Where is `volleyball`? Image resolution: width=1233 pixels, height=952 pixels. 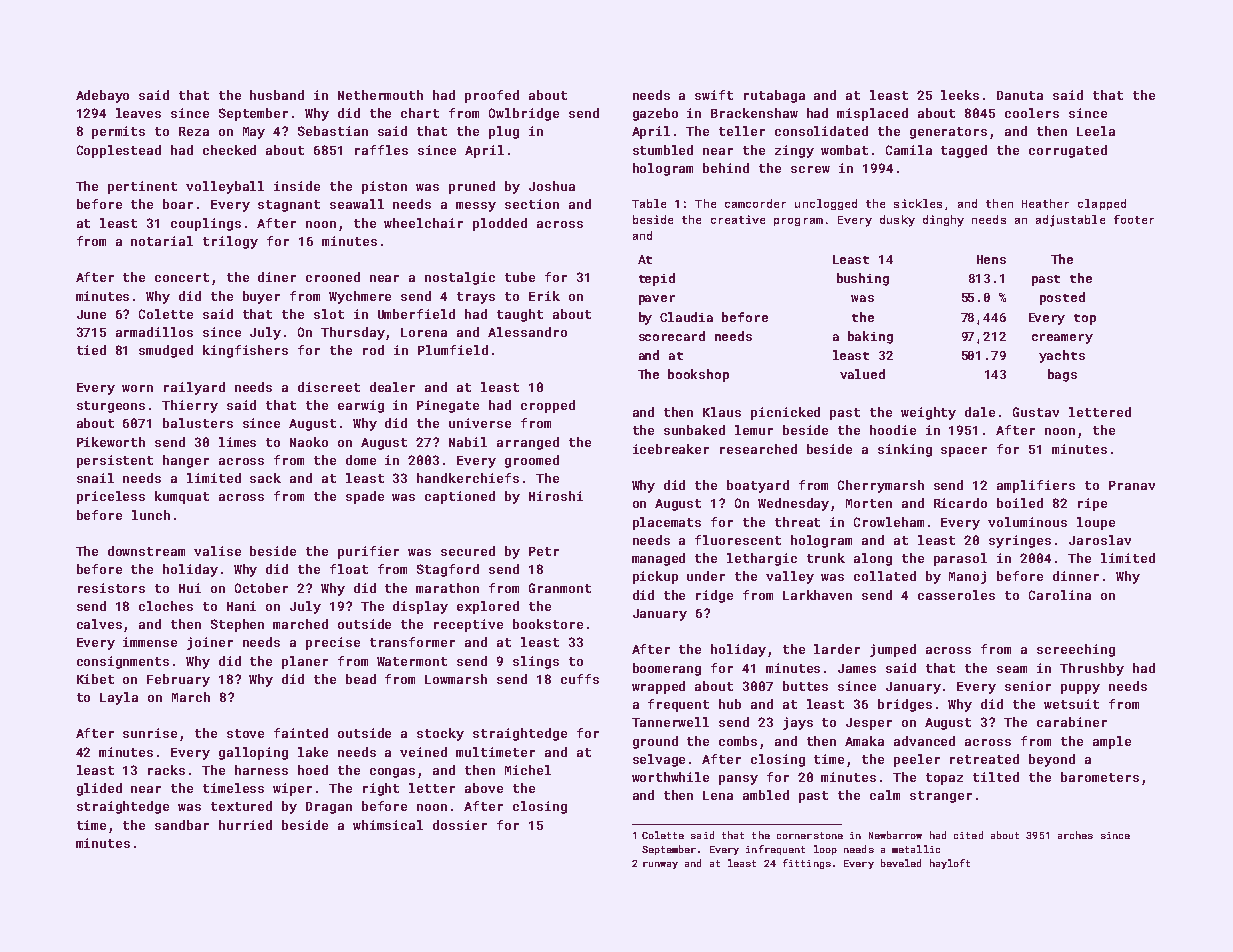
volleyball is located at coordinates (225, 187).
